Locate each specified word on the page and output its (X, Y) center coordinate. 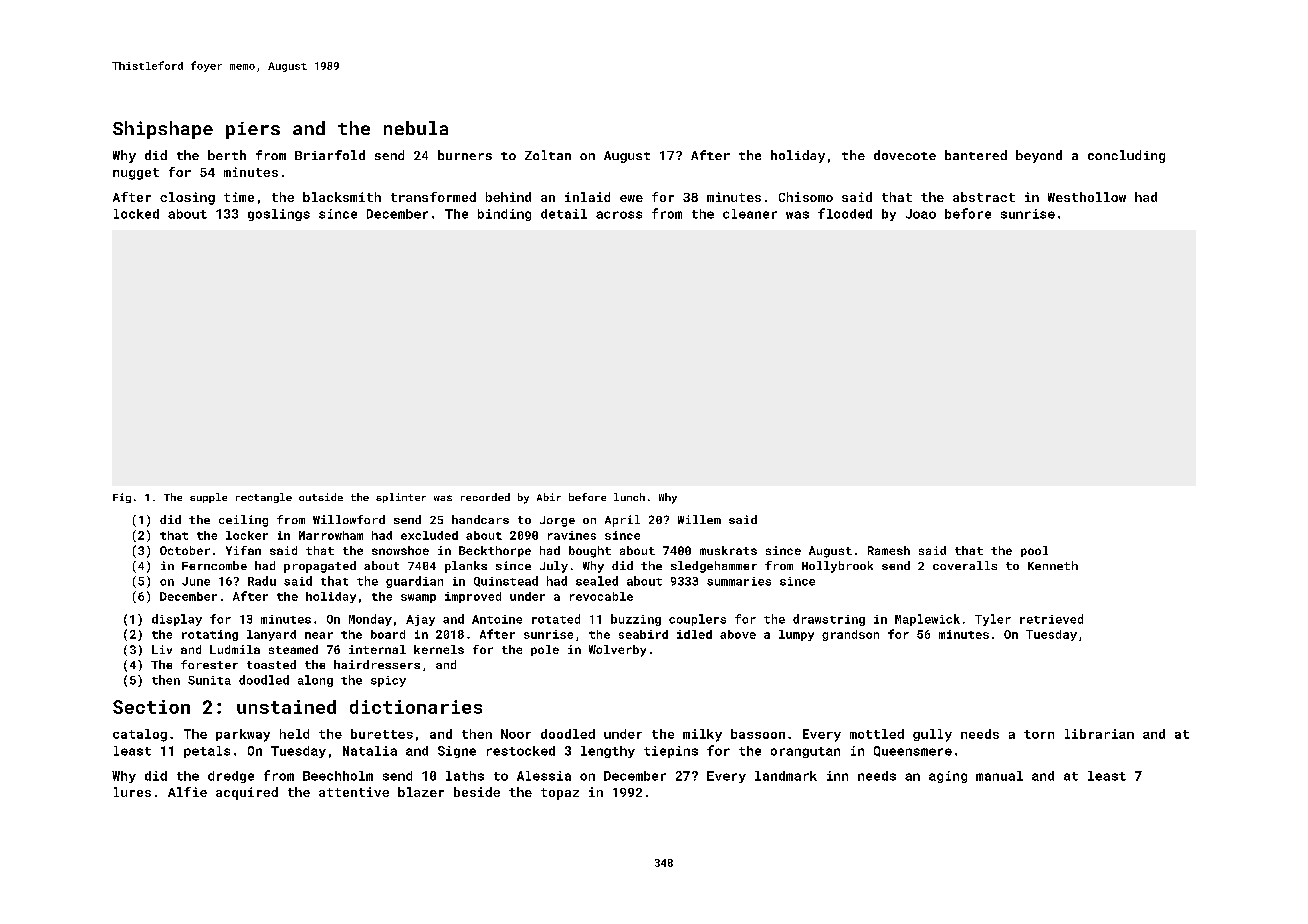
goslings (279, 215)
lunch (629, 497)
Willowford (349, 519)
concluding (1126, 156)
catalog (140, 735)
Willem (699, 519)
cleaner (750, 214)
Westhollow (1087, 197)
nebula (416, 128)
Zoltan (548, 155)
